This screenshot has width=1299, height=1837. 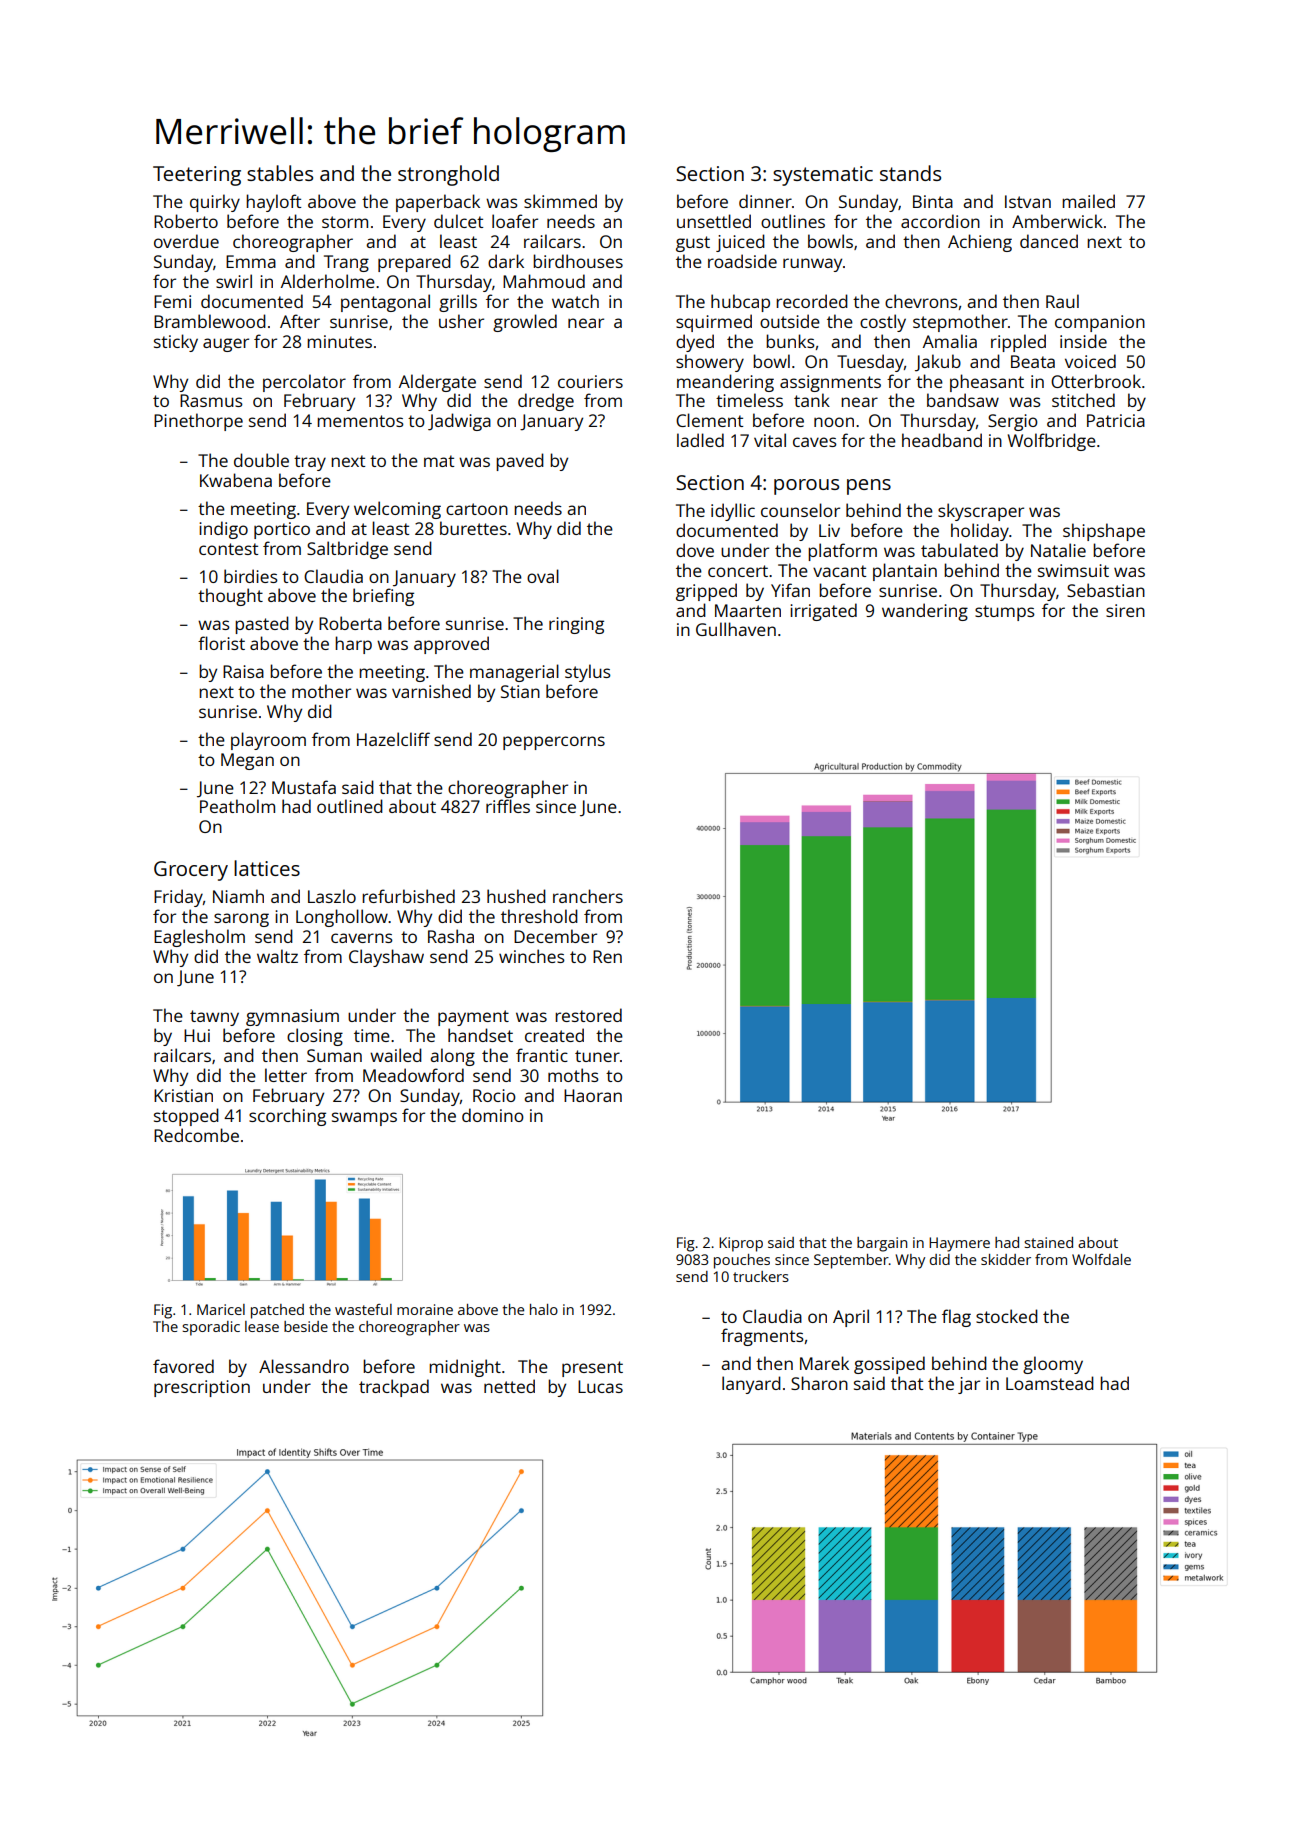 I want to click on moraine, so click(x=425, y=1309).
